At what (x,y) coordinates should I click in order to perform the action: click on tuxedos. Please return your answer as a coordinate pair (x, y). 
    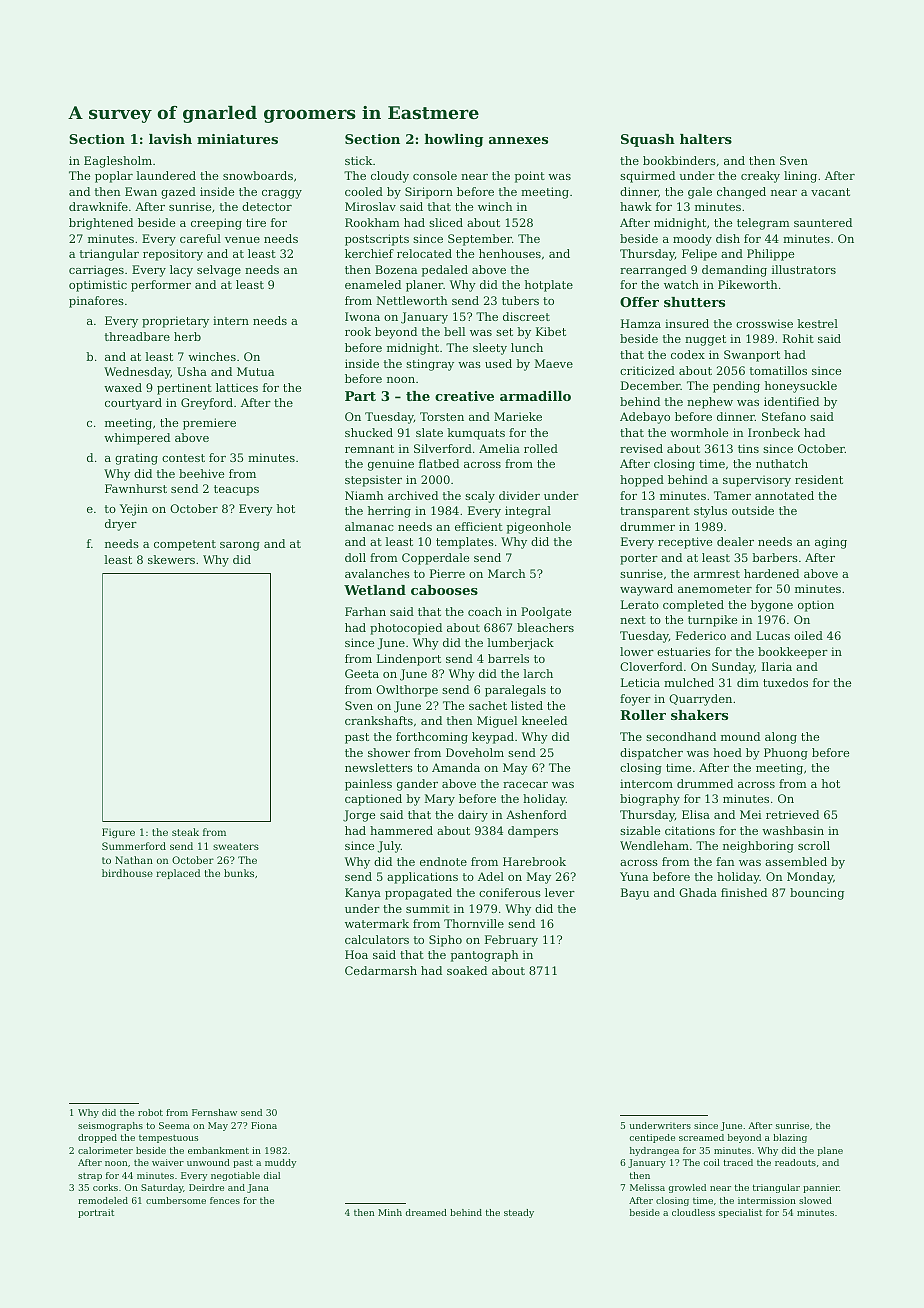
    Looking at the image, I should click on (785, 682).
